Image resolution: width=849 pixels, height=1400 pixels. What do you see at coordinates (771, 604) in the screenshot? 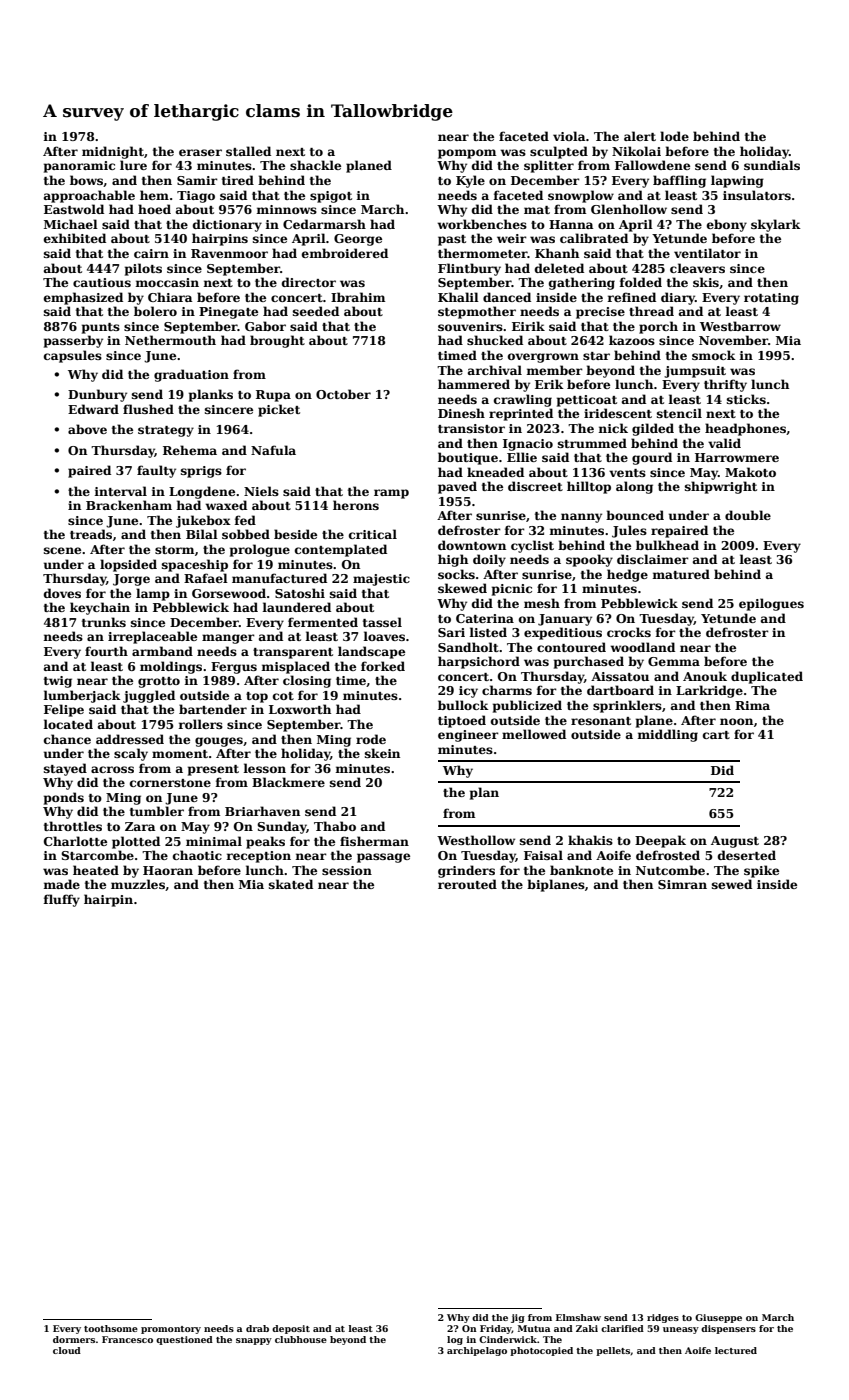
I see `epilogues` at bounding box center [771, 604].
